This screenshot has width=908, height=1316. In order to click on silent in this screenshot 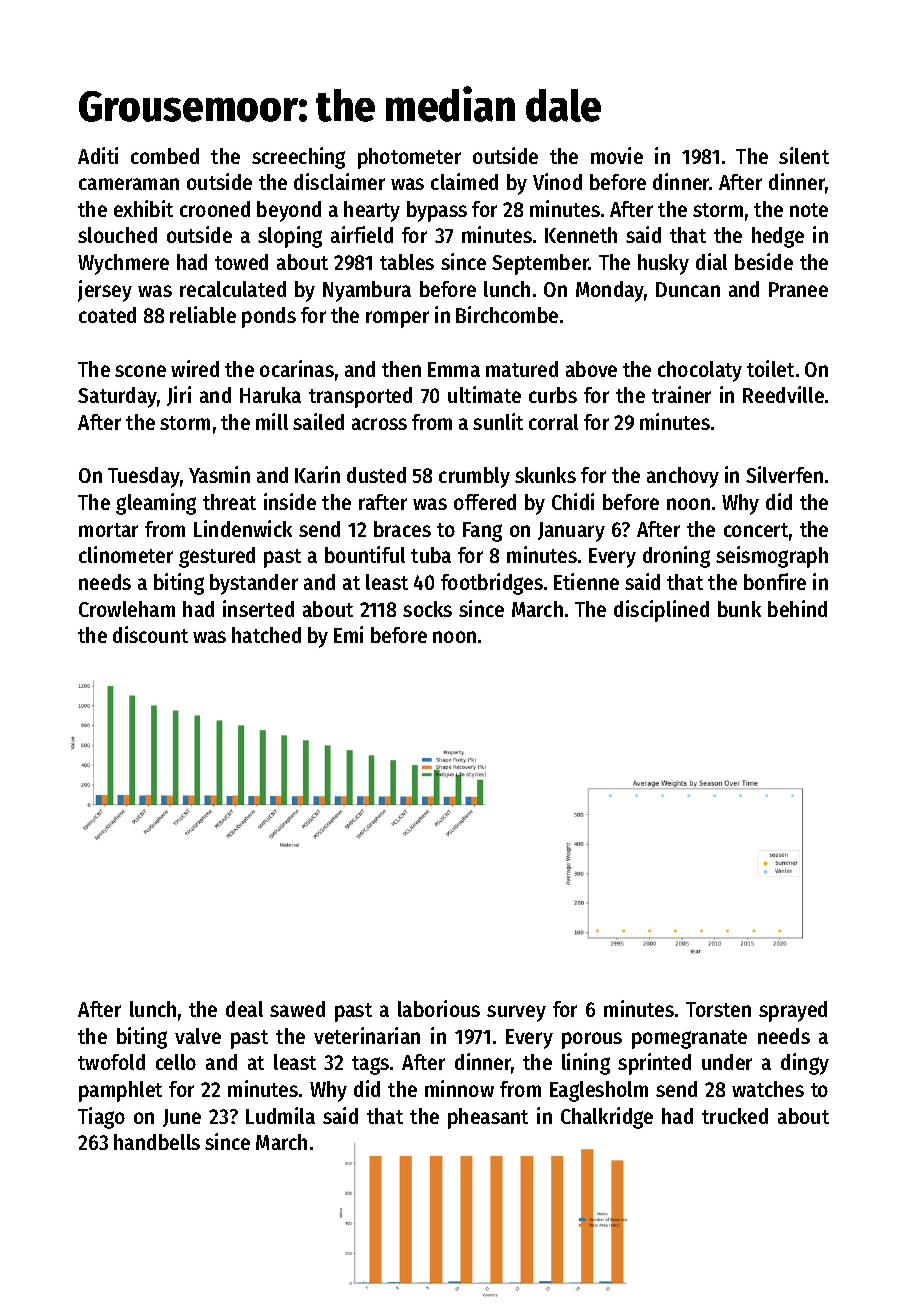, I will do `click(804, 155)`.
